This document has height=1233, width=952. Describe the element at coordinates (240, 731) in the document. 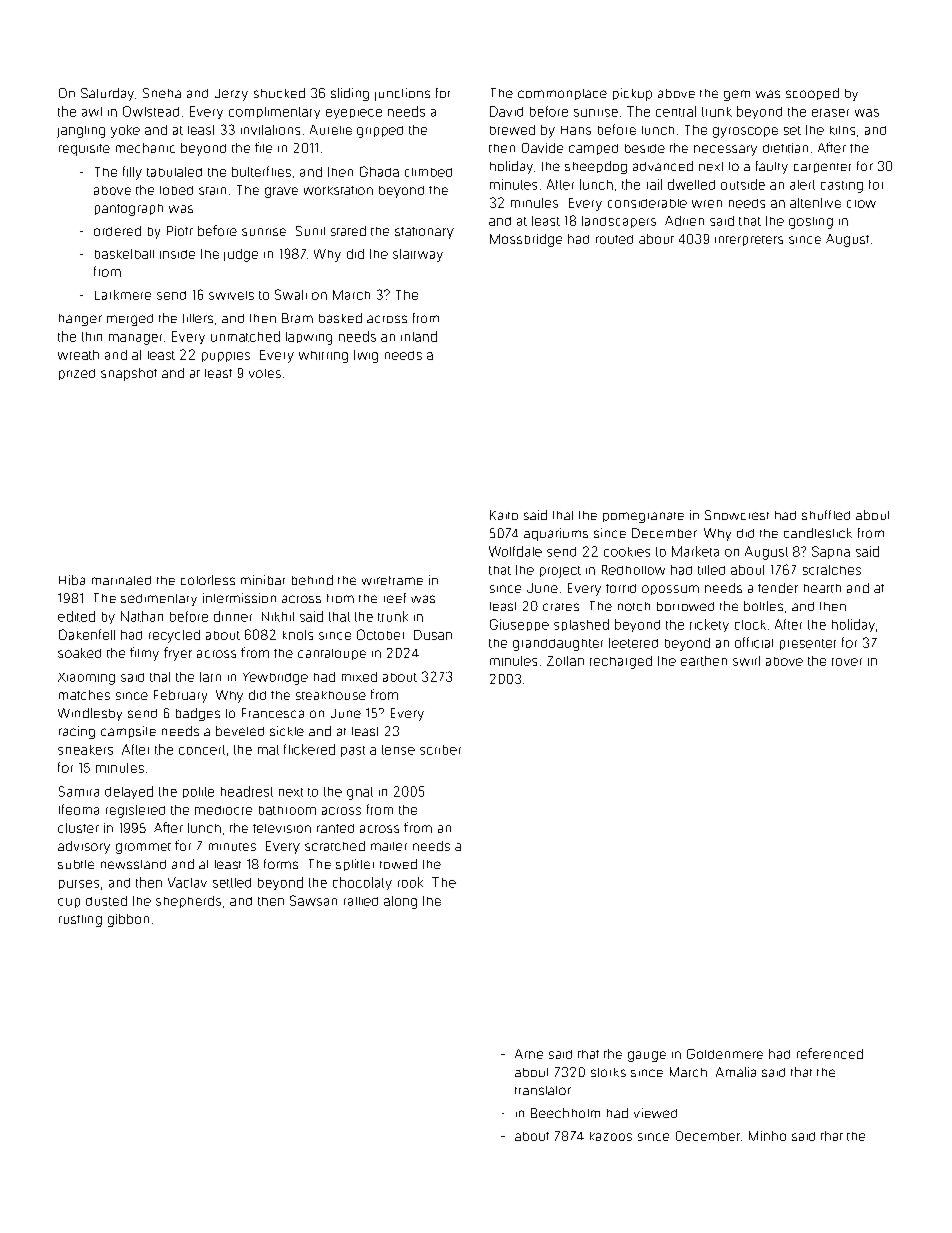

I see `beveled` at that location.
